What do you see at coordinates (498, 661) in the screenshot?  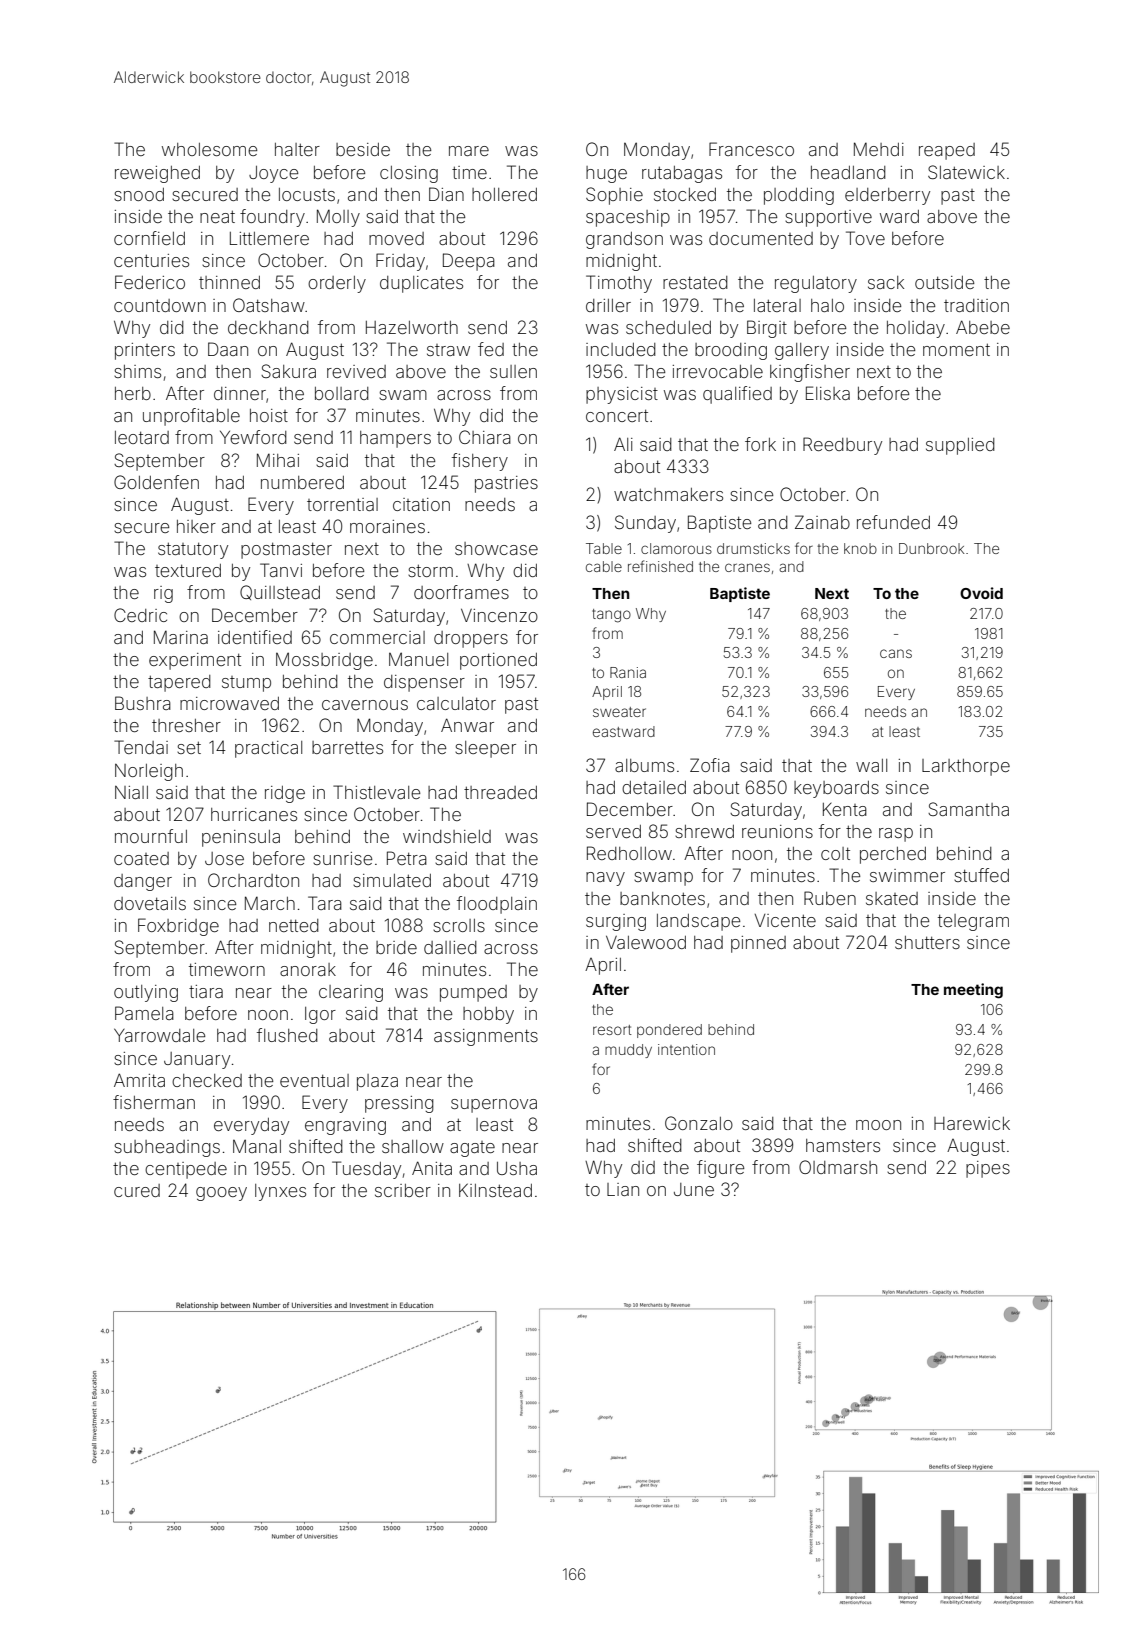 I see `portioned` at bounding box center [498, 661].
